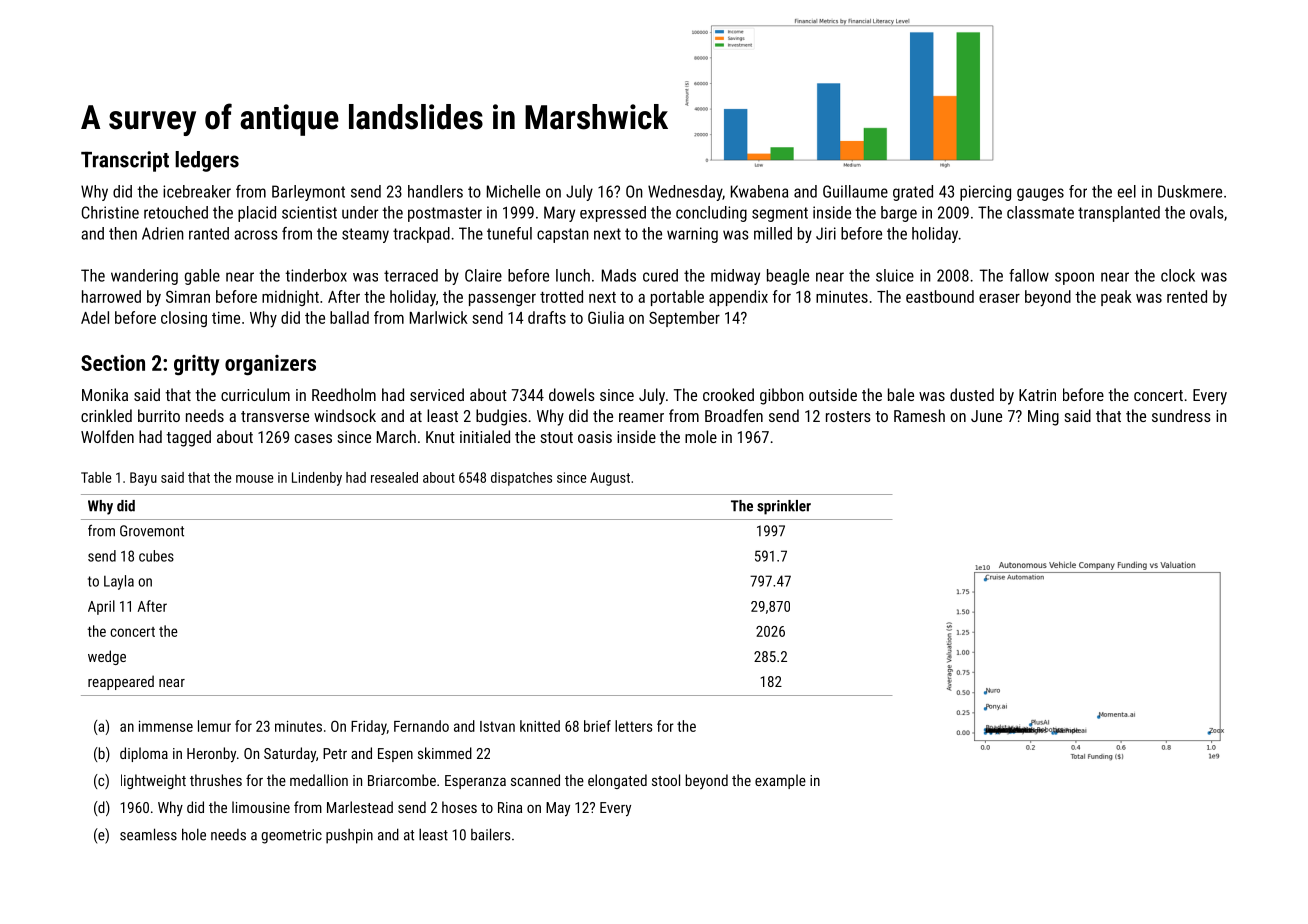 This screenshot has height=924, width=1308. What do you see at coordinates (855, 191) in the screenshot?
I see `Guillaume` at bounding box center [855, 191].
